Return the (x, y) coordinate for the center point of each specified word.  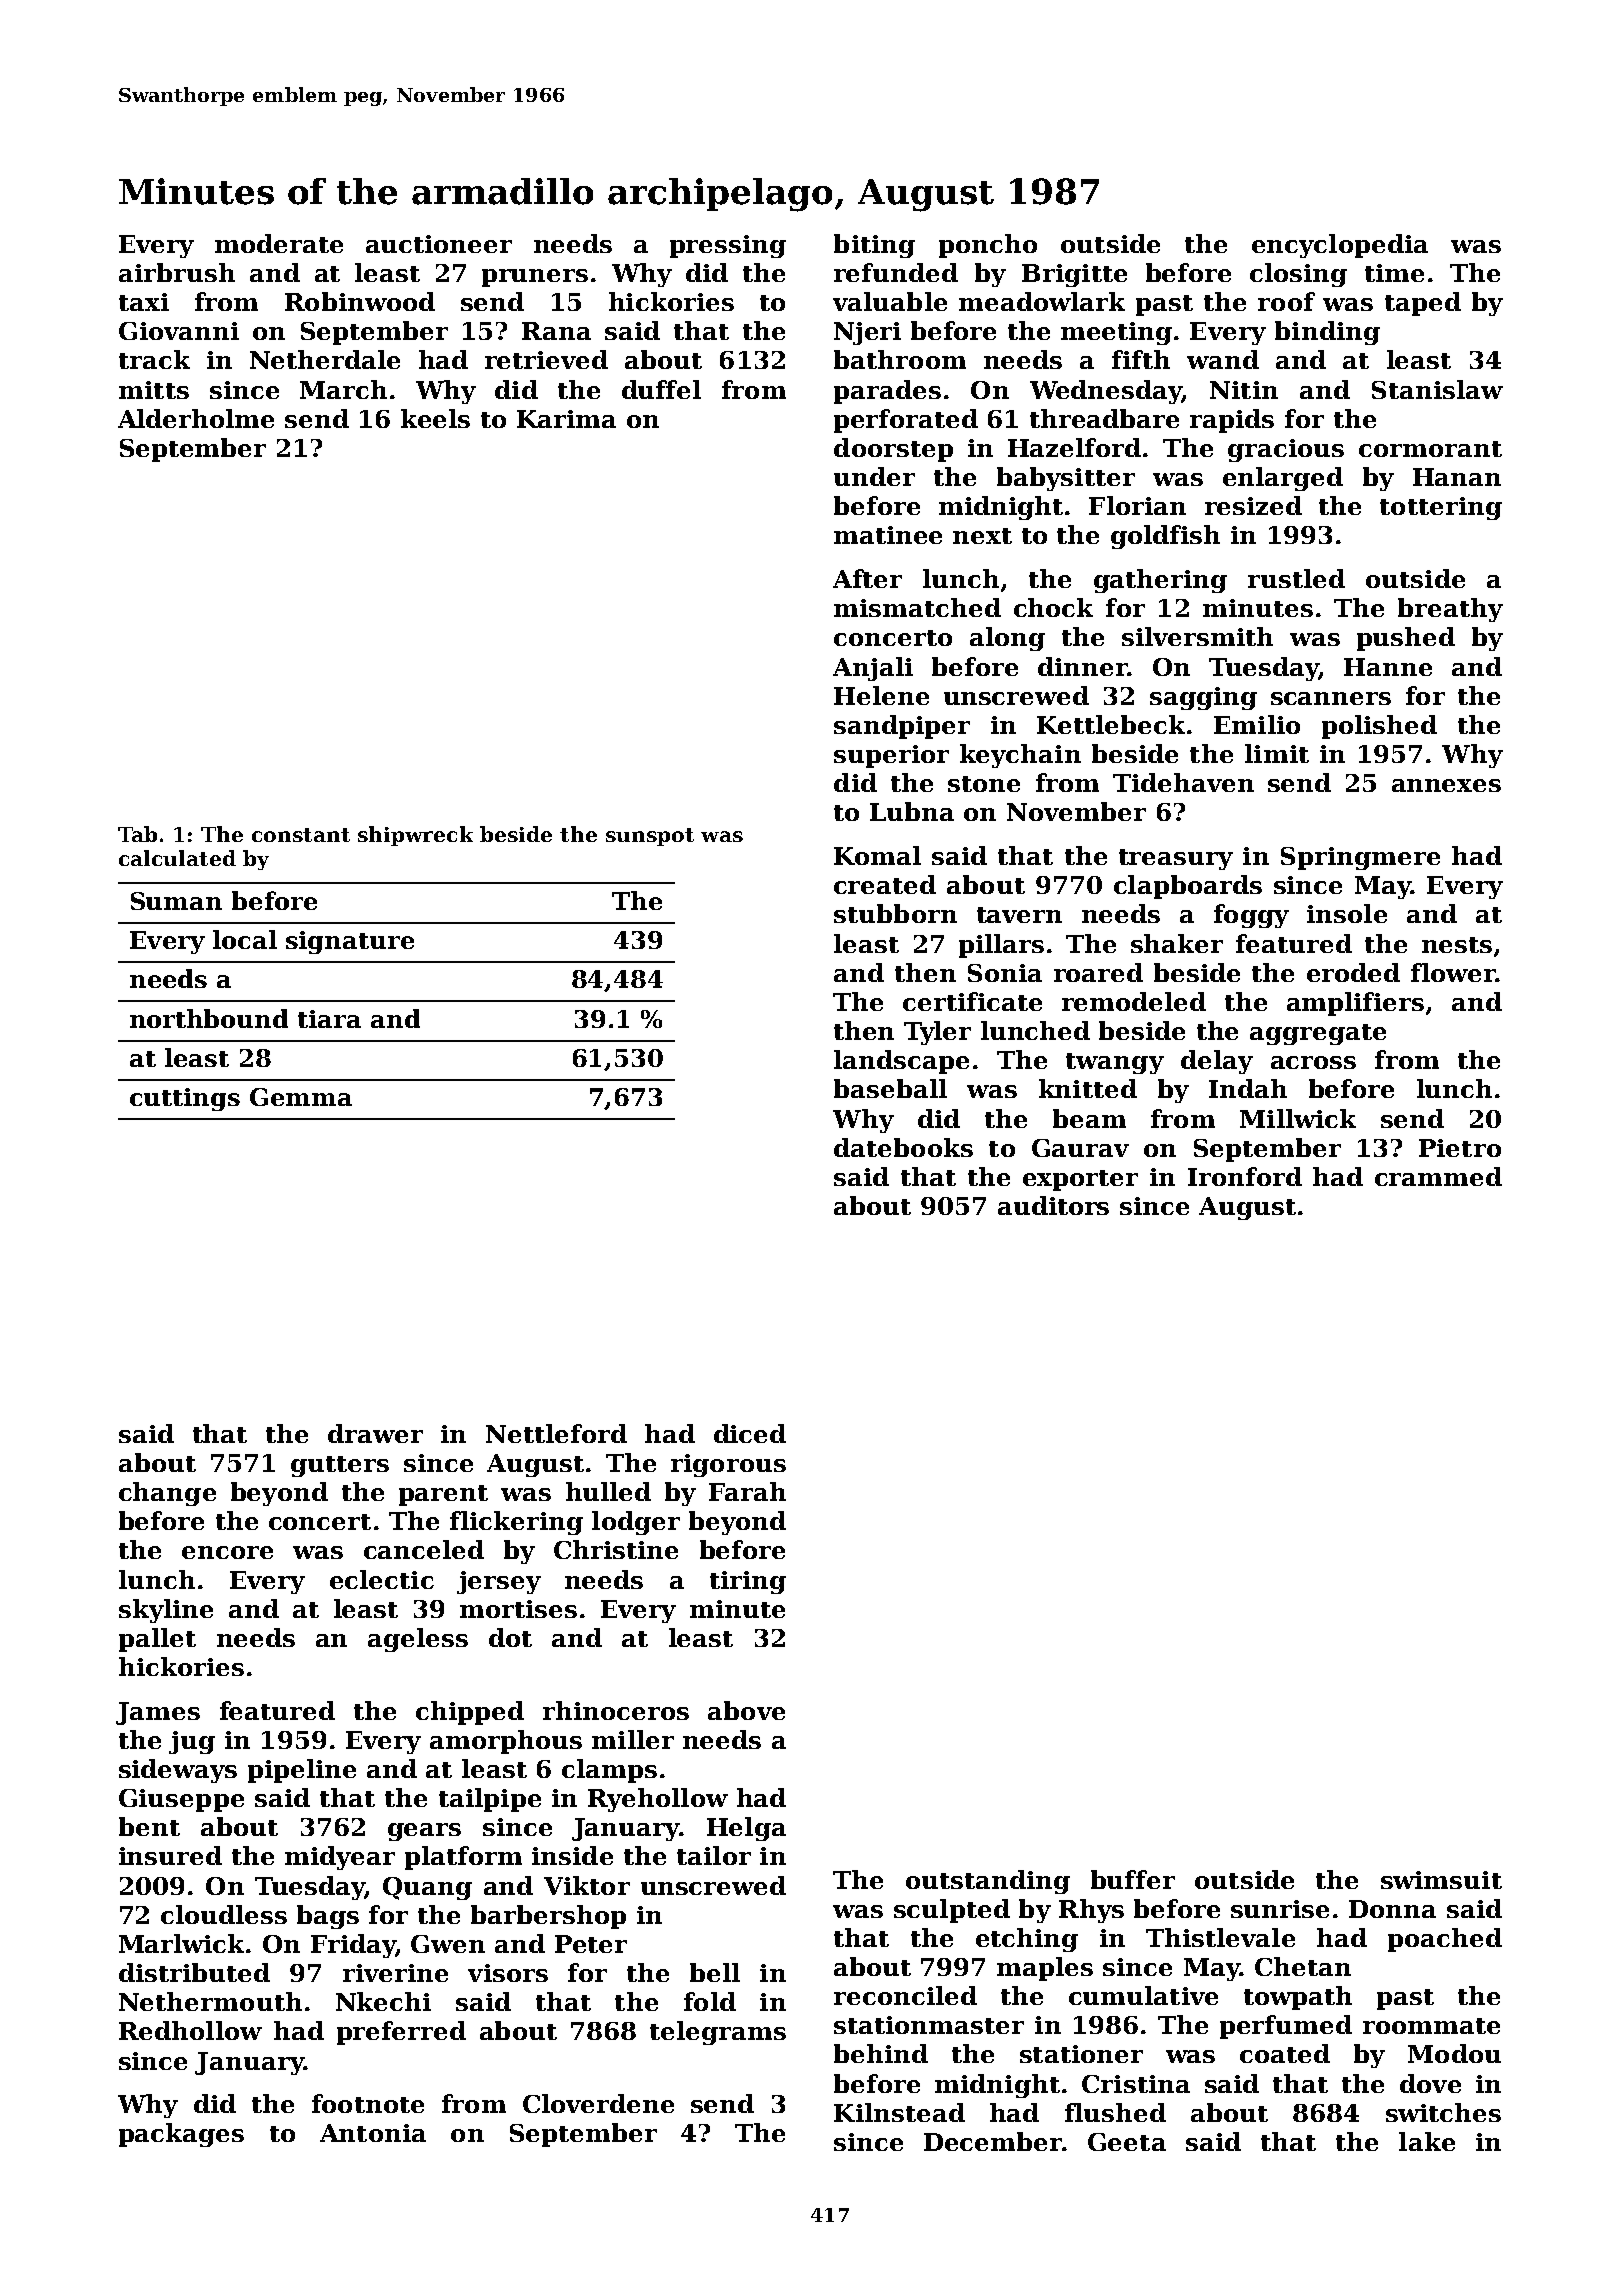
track (154, 359)
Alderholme (196, 418)
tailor (714, 1855)
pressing (728, 246)
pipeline (302, 1771)
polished (1379, 727)
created (885, 884)
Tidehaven (1183, 782)
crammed (1438, 1176)
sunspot (650, 837)
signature (350, 942)
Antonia (373, 2133)
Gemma (301, 1097)
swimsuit (1441, 1880)
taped (1423, 304)
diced (750, 1433)
